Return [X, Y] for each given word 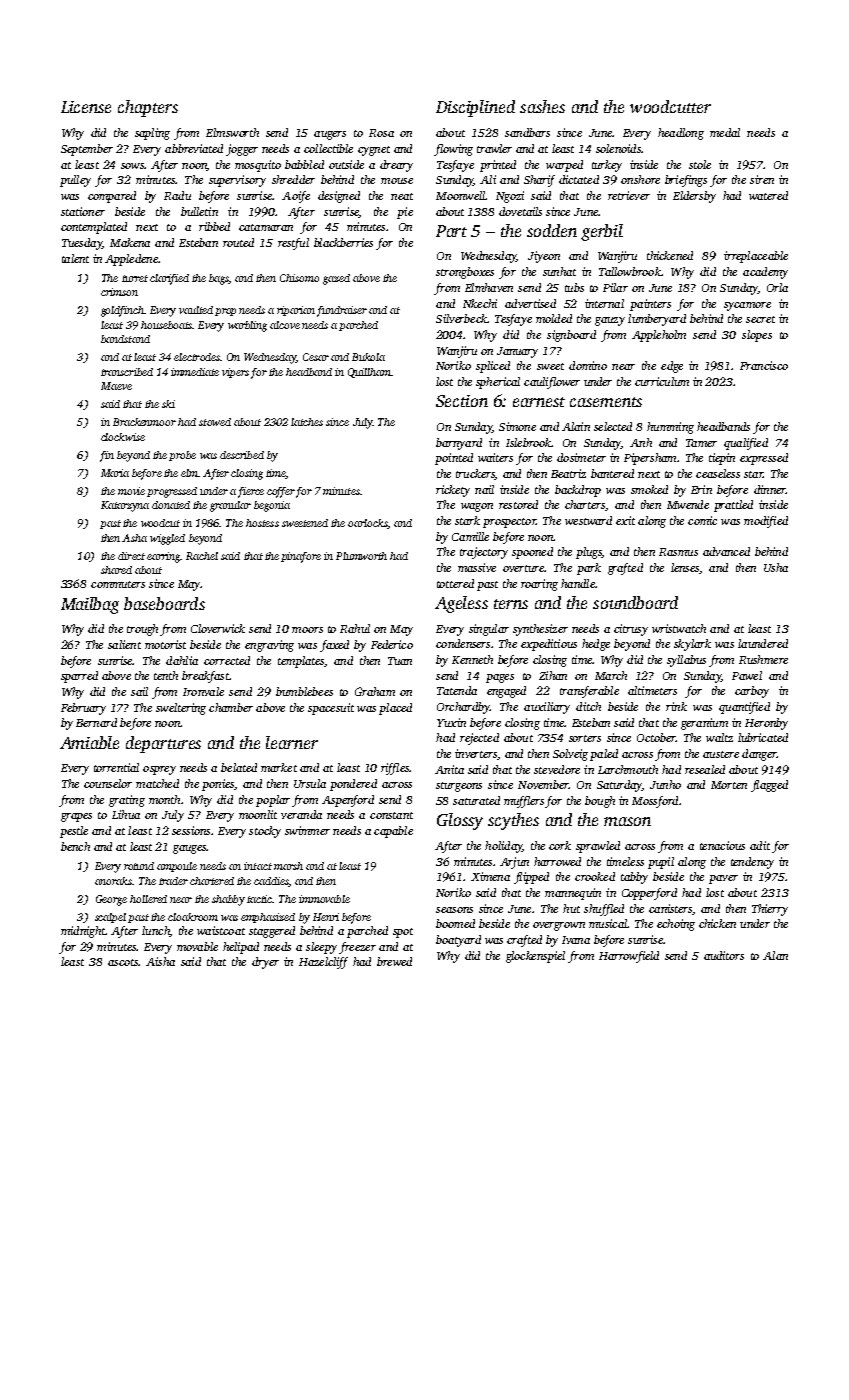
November [543, 784]
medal [725, 132]
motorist [165, 644]
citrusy [631, 630]
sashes [542, 106]
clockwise [123, 437]
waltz [719, 737]
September [87, 150]
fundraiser [342, 311]
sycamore [747, 306]
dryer [265, 963]
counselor [108, 783]
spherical [498, 383]
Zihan [553, 675]
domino [588, 365]
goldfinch [122, 311]
